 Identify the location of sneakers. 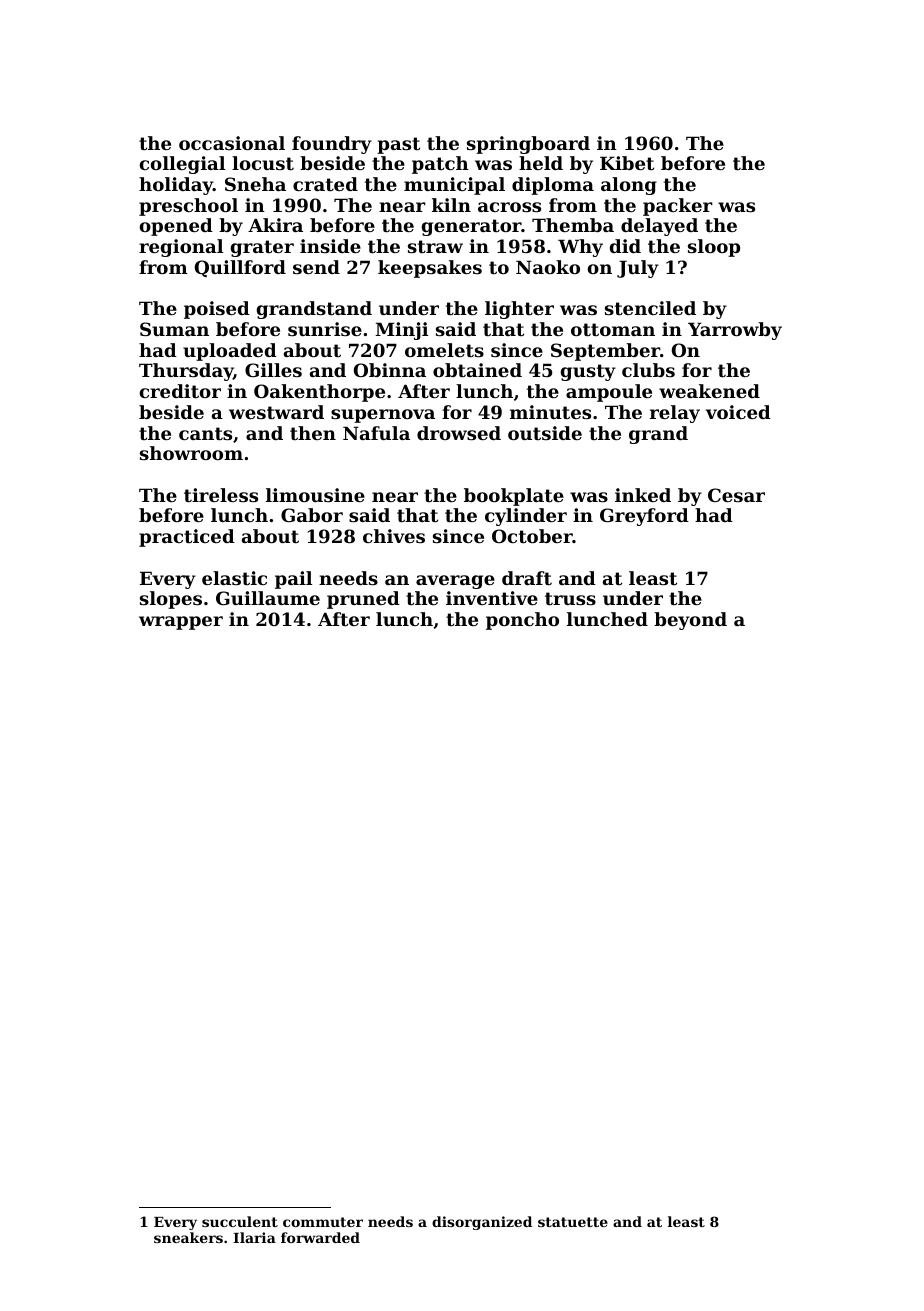
(188, 1237).
